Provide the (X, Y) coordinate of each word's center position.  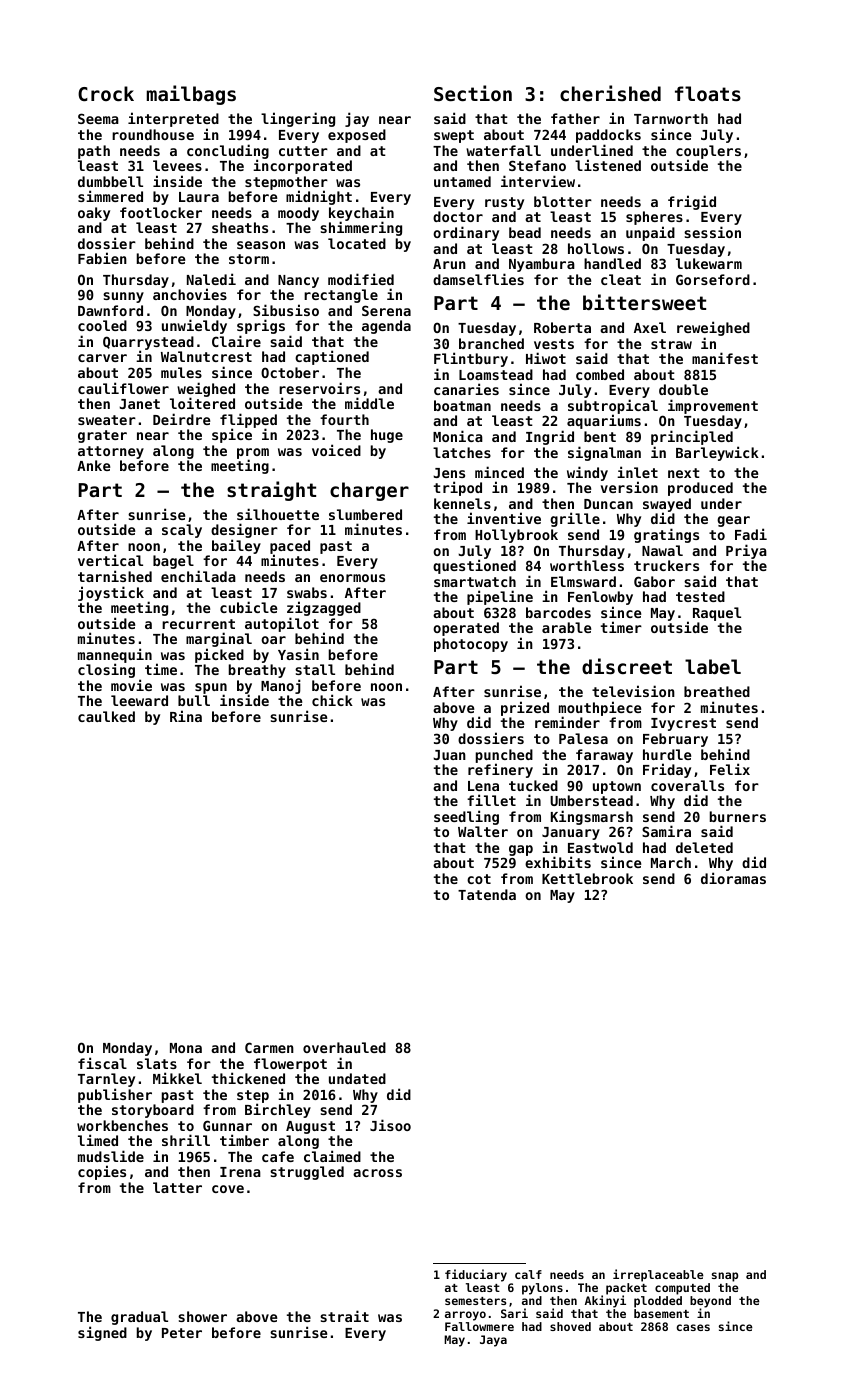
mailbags (191, 95)
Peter (182, 1333)
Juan (449, 755)
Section (473, 93)
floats (708, 93)
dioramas (733, 878)
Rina (186, 716)
